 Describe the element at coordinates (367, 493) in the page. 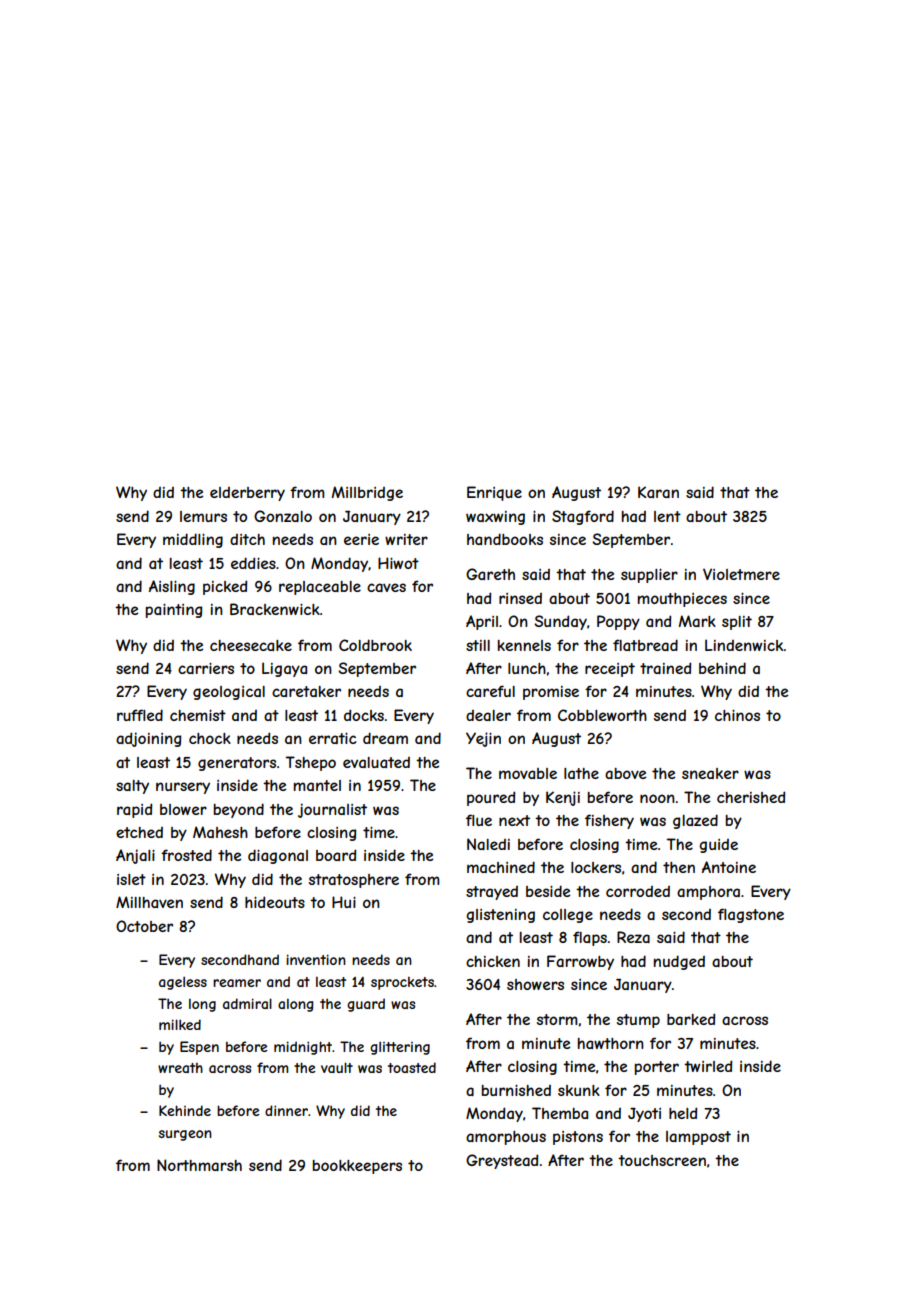

I see `Millbridge` at that location.
